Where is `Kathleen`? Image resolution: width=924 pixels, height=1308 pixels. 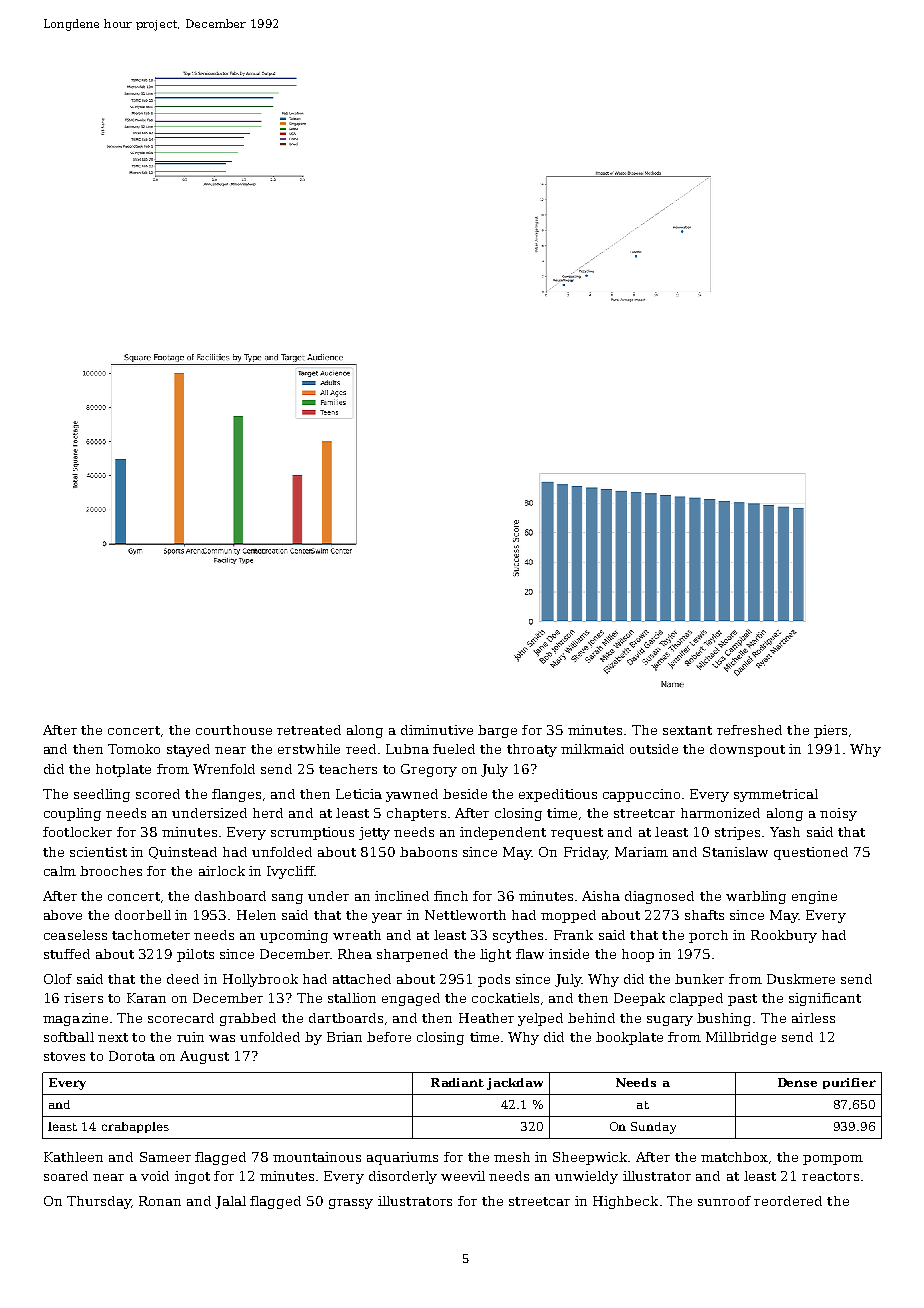 Kathleen is located at coordinates (73, 1157).
